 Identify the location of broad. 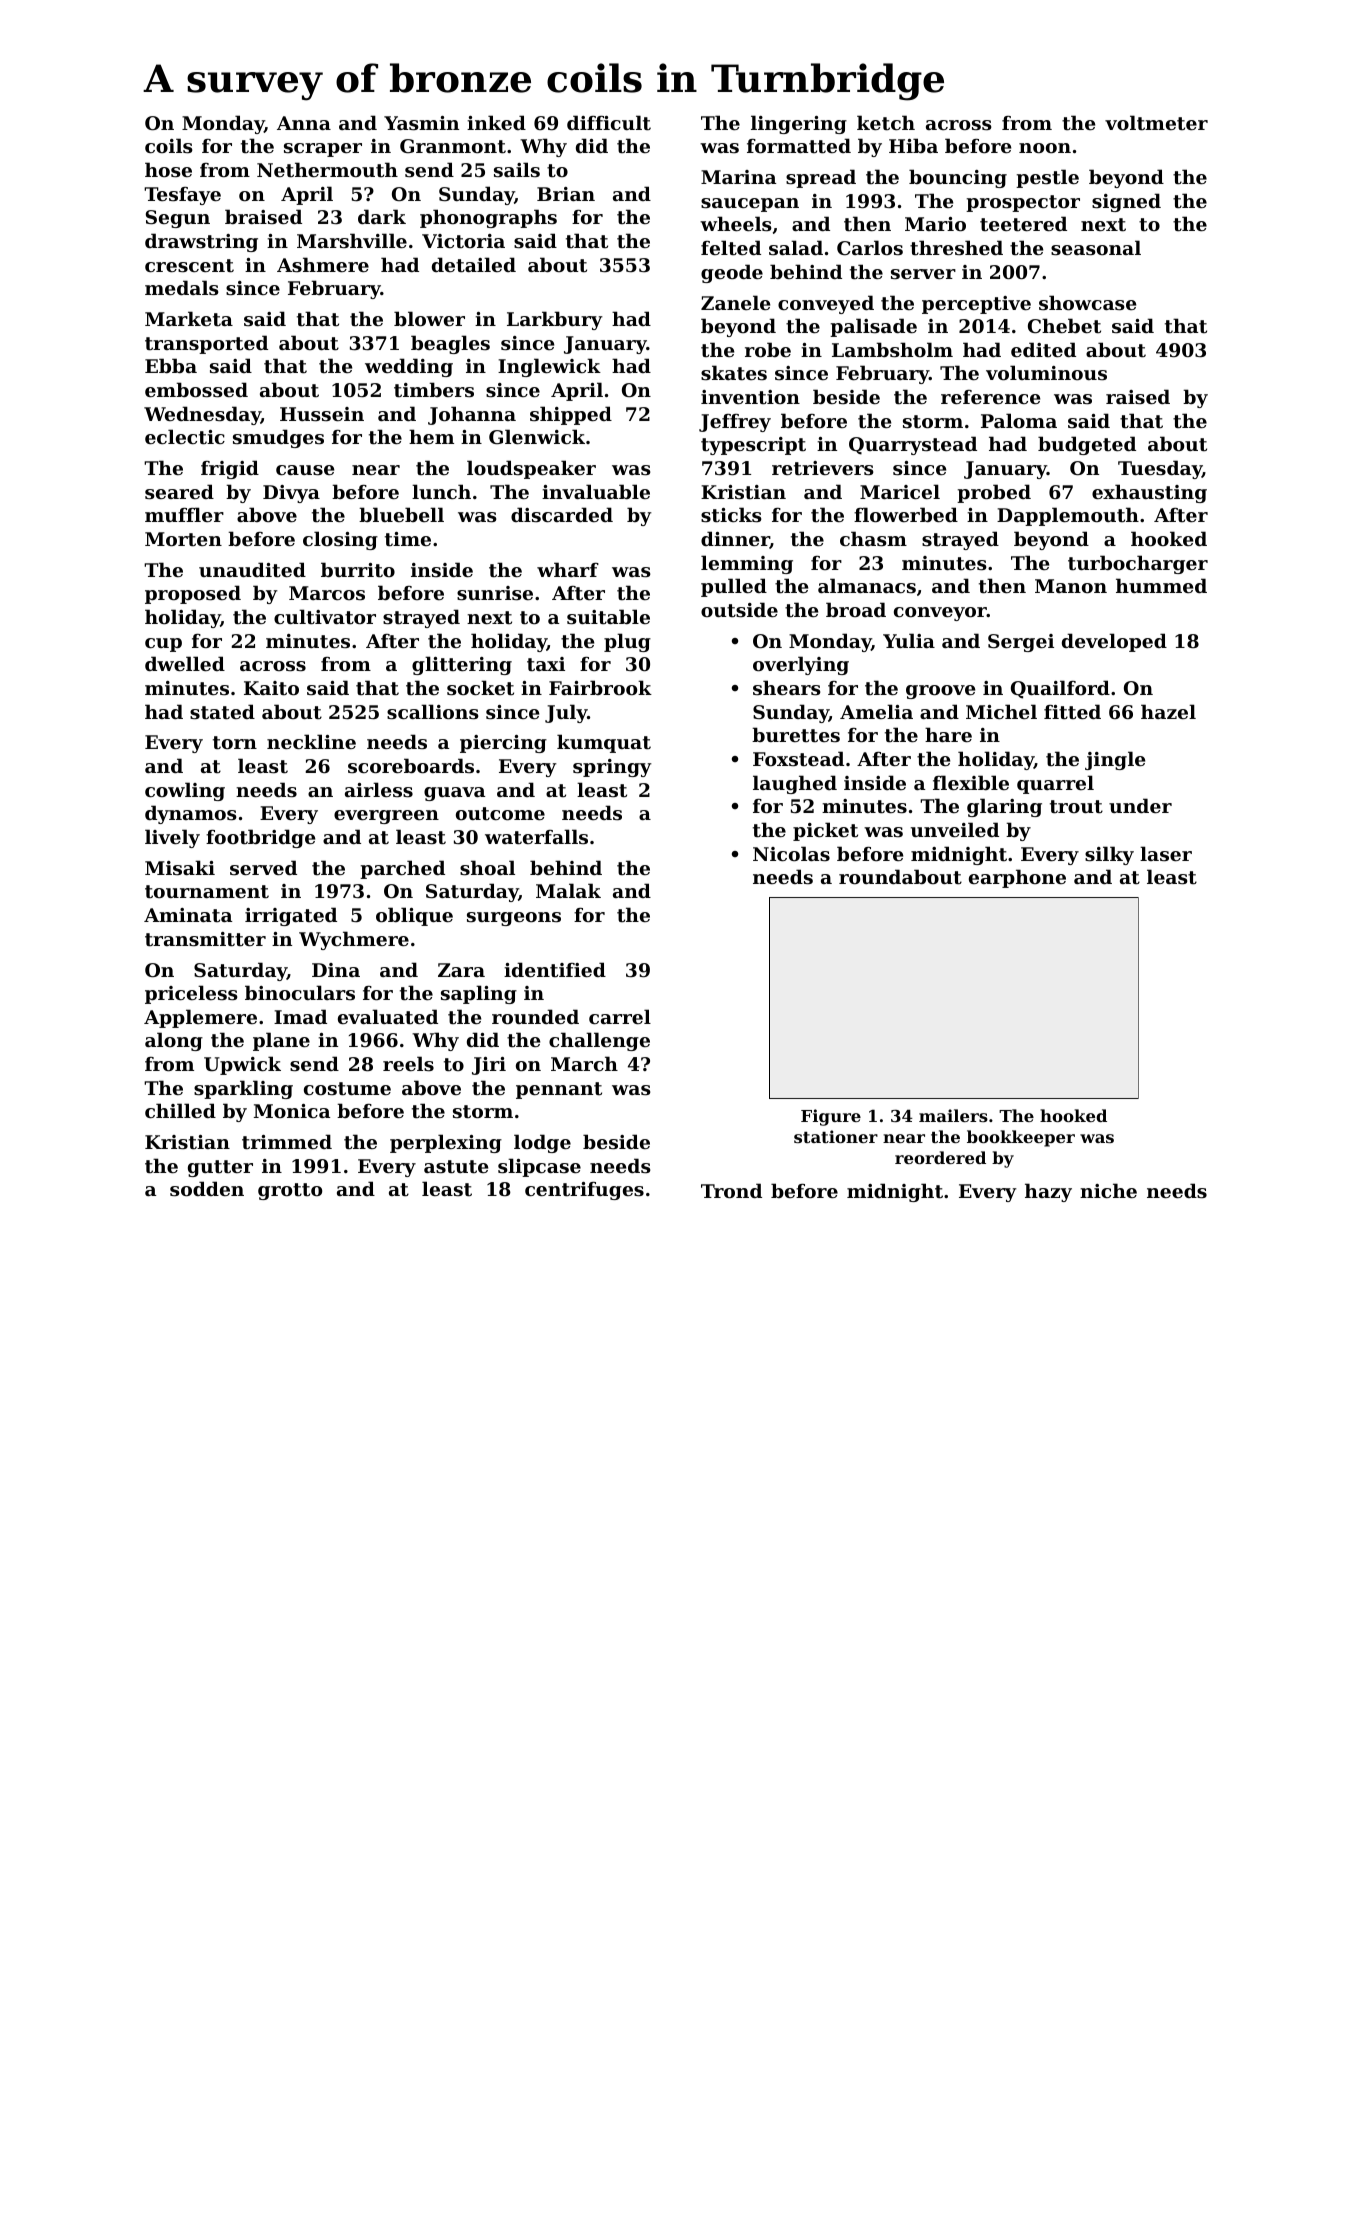
(856, 609).
